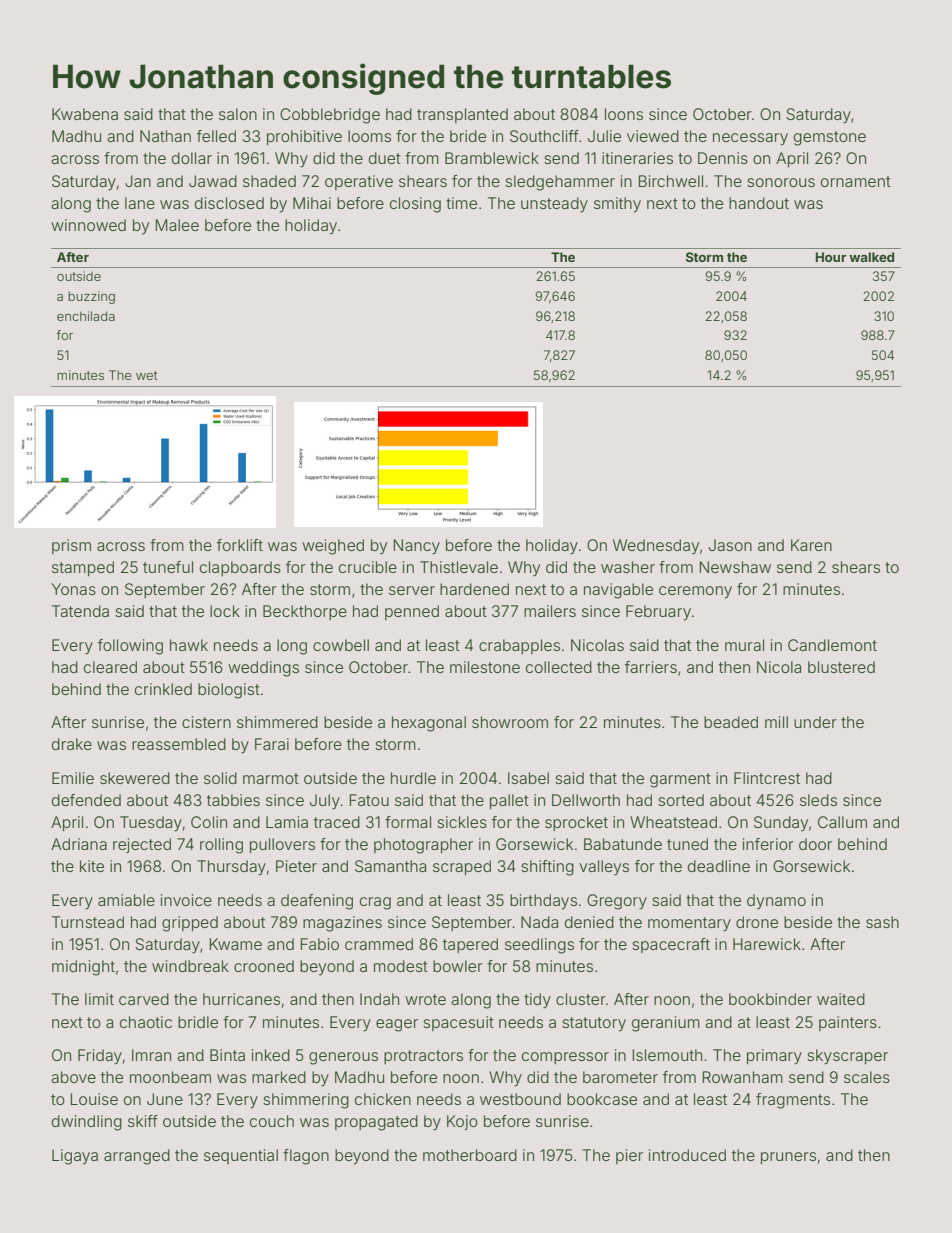 This page has width=952, height=1233. Describe the element at coordinates (617, 902) in the page. I see `Gregory` at that location.
